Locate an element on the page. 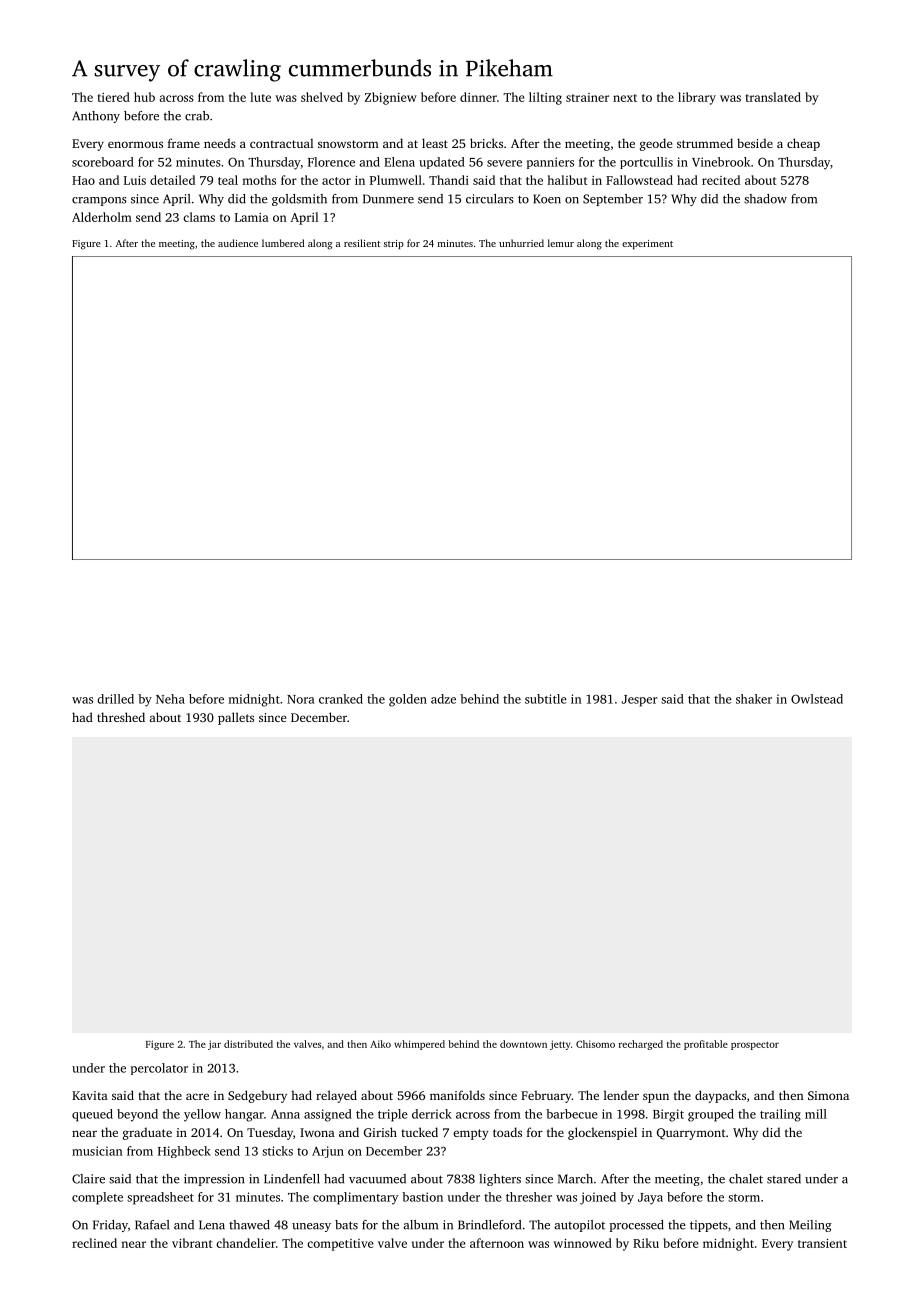 The height and width of the document is (1308, 924). clams is located at coordinates (199, 217).
